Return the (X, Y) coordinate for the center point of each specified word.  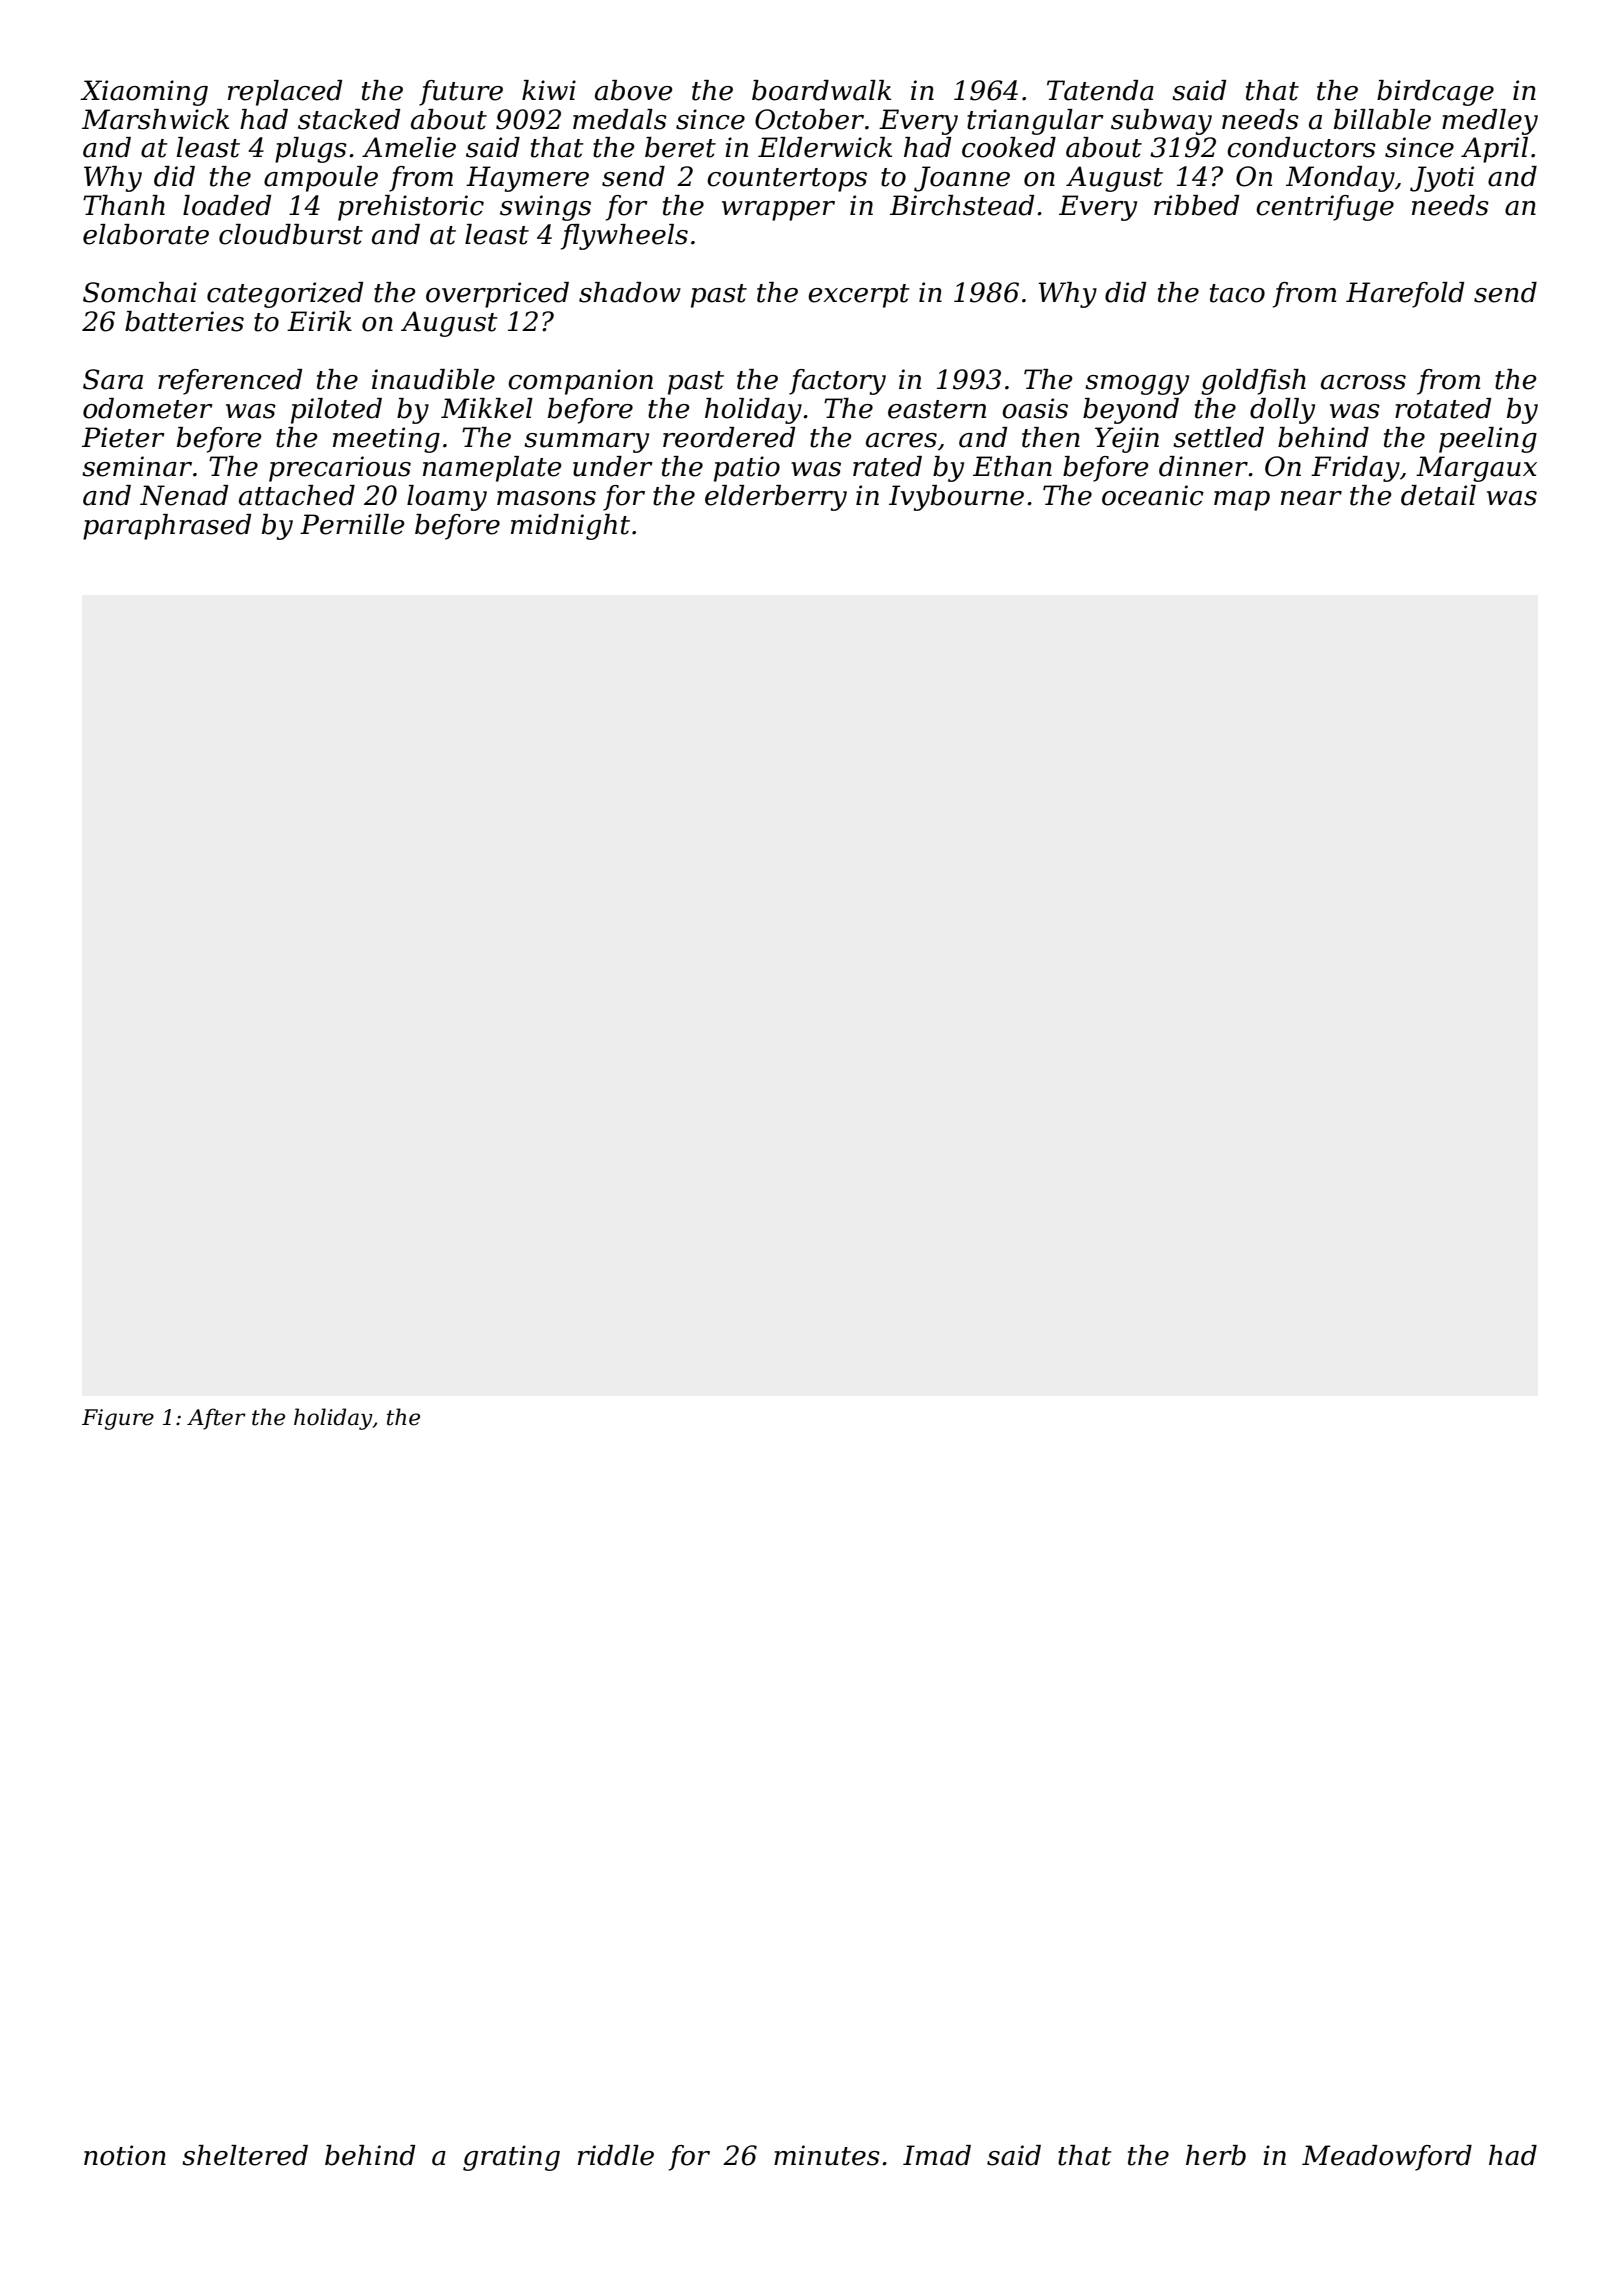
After (216, 1419)
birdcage (1435, 93)
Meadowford (1387, 2158)
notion (125, 2155)
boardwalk (821, 90)
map (1242, 501)
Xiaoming (144, 93)
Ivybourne (956, 498)
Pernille (352, 524)
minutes (827, 2155)
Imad (937, 2155)
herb (1216, 2155)
